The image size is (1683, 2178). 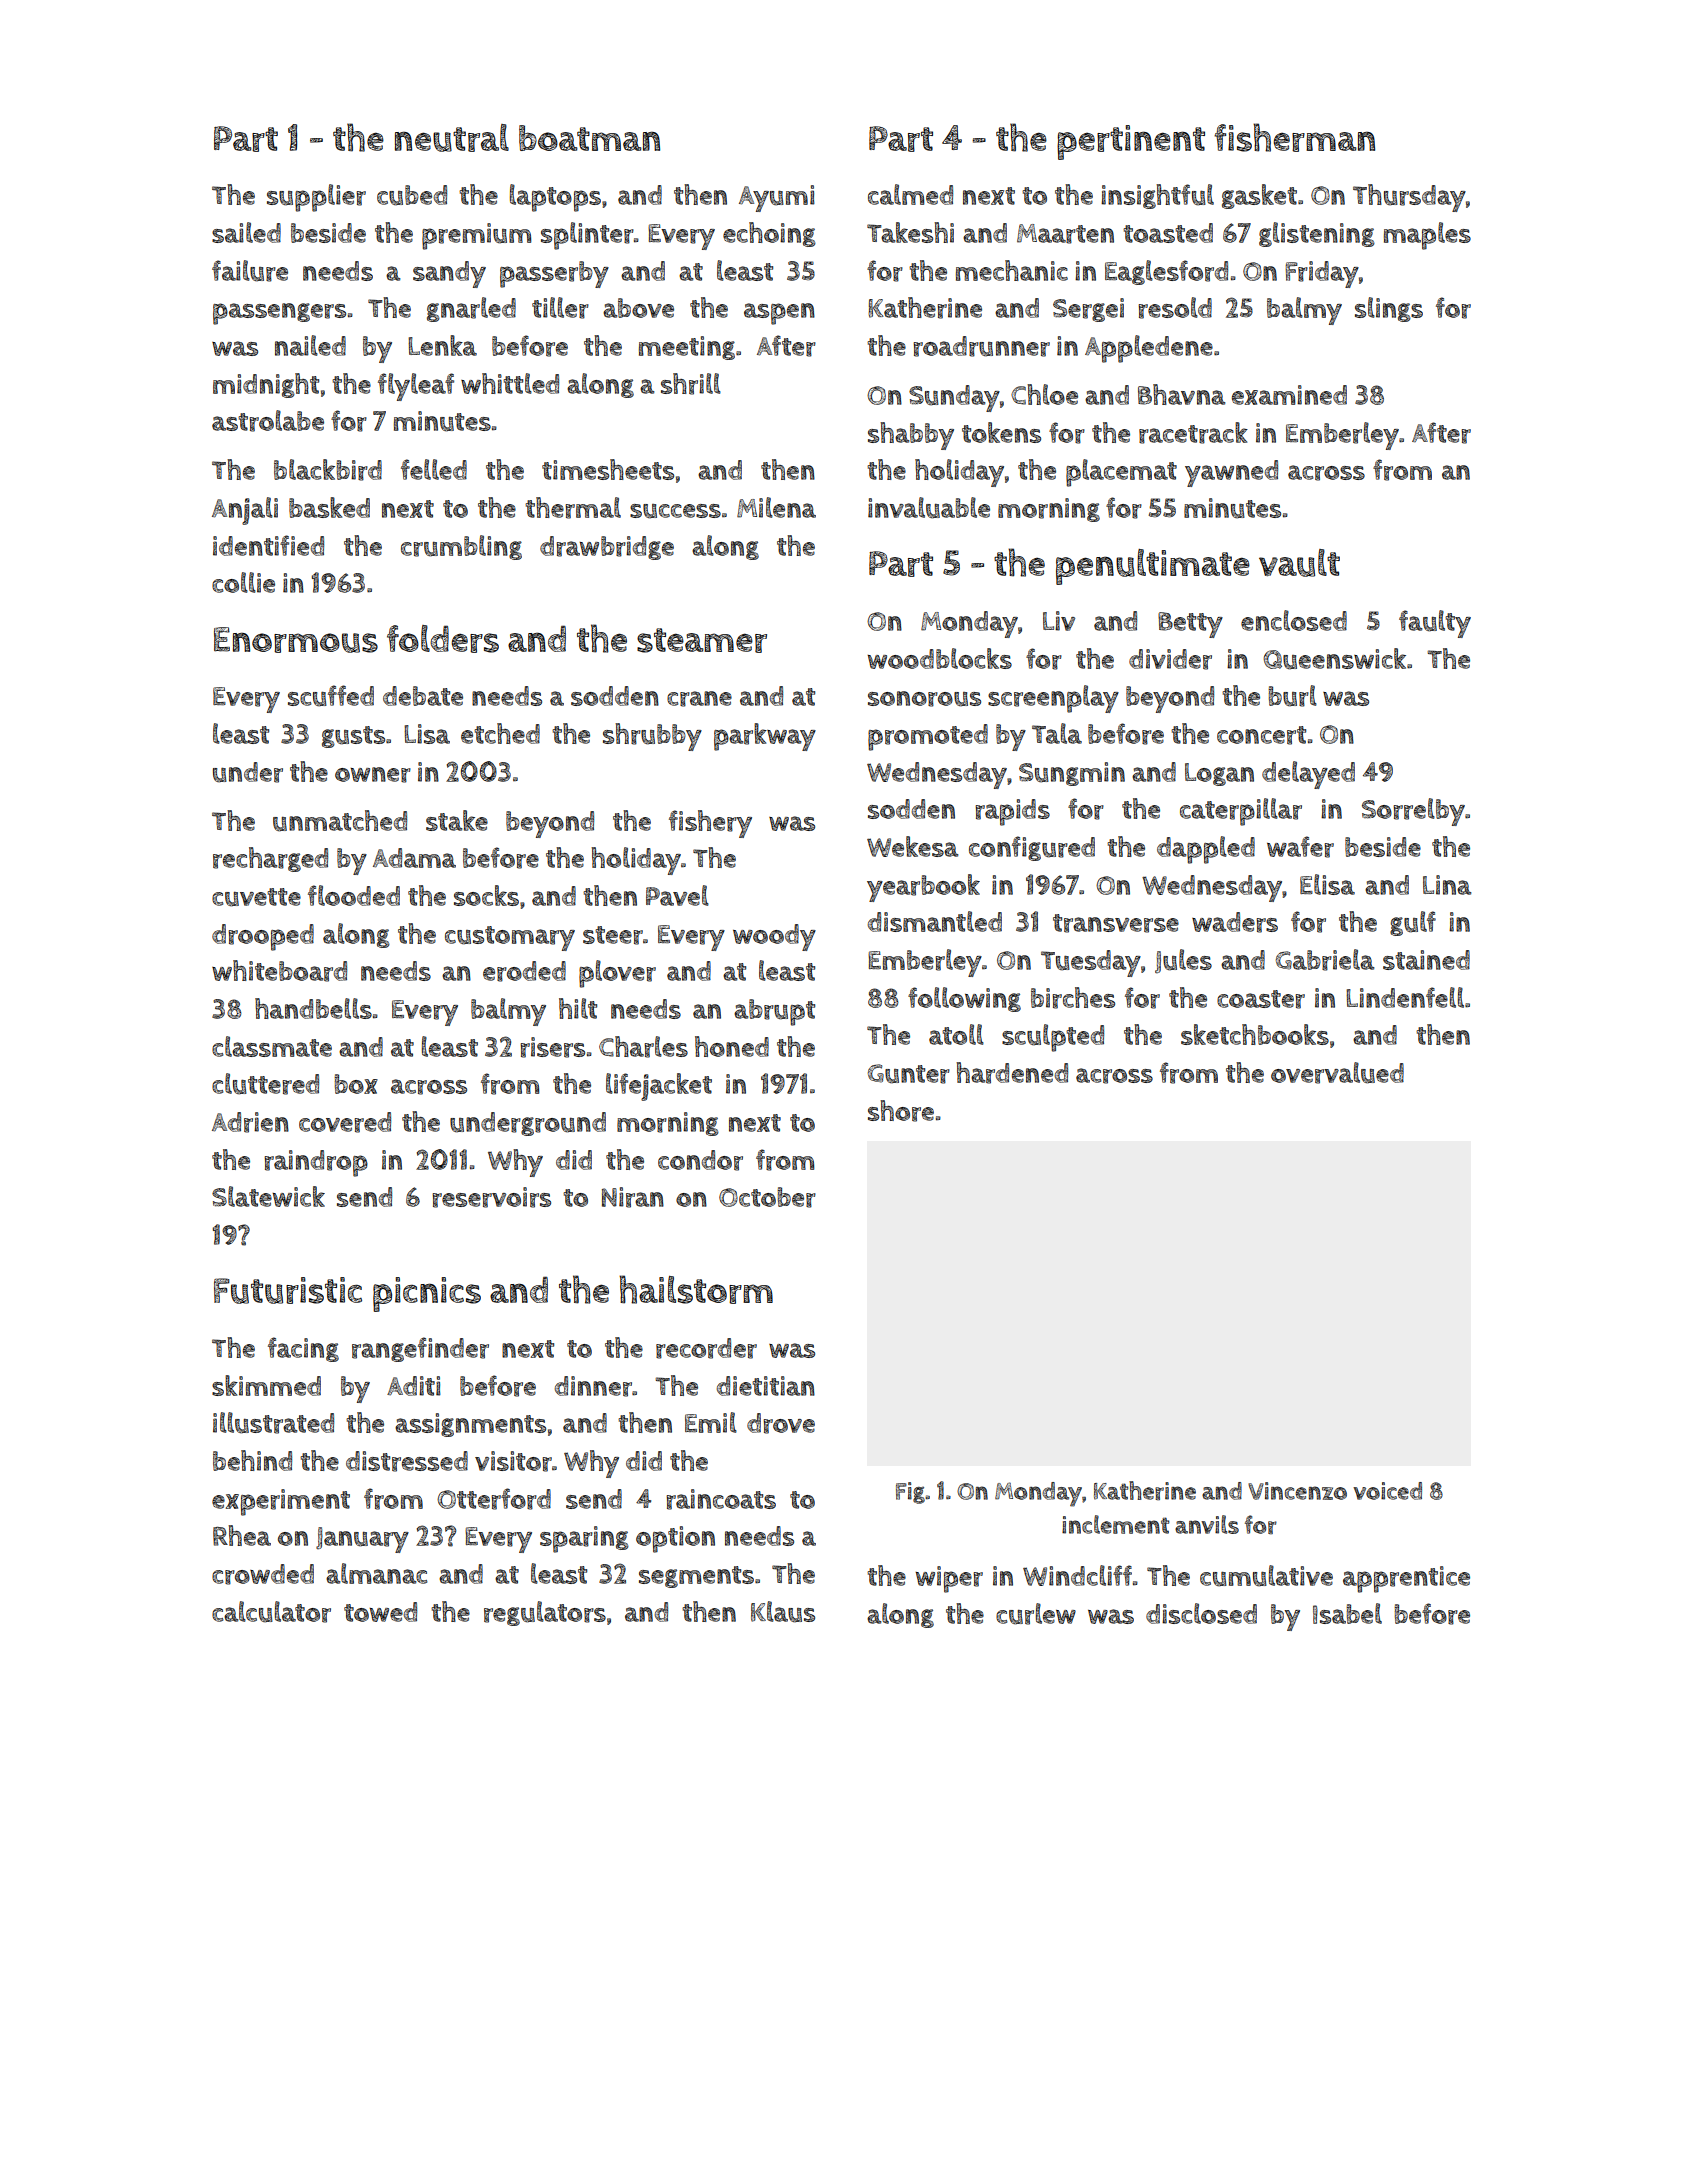 I want to click on passerby, so click(x=554, y=274).
